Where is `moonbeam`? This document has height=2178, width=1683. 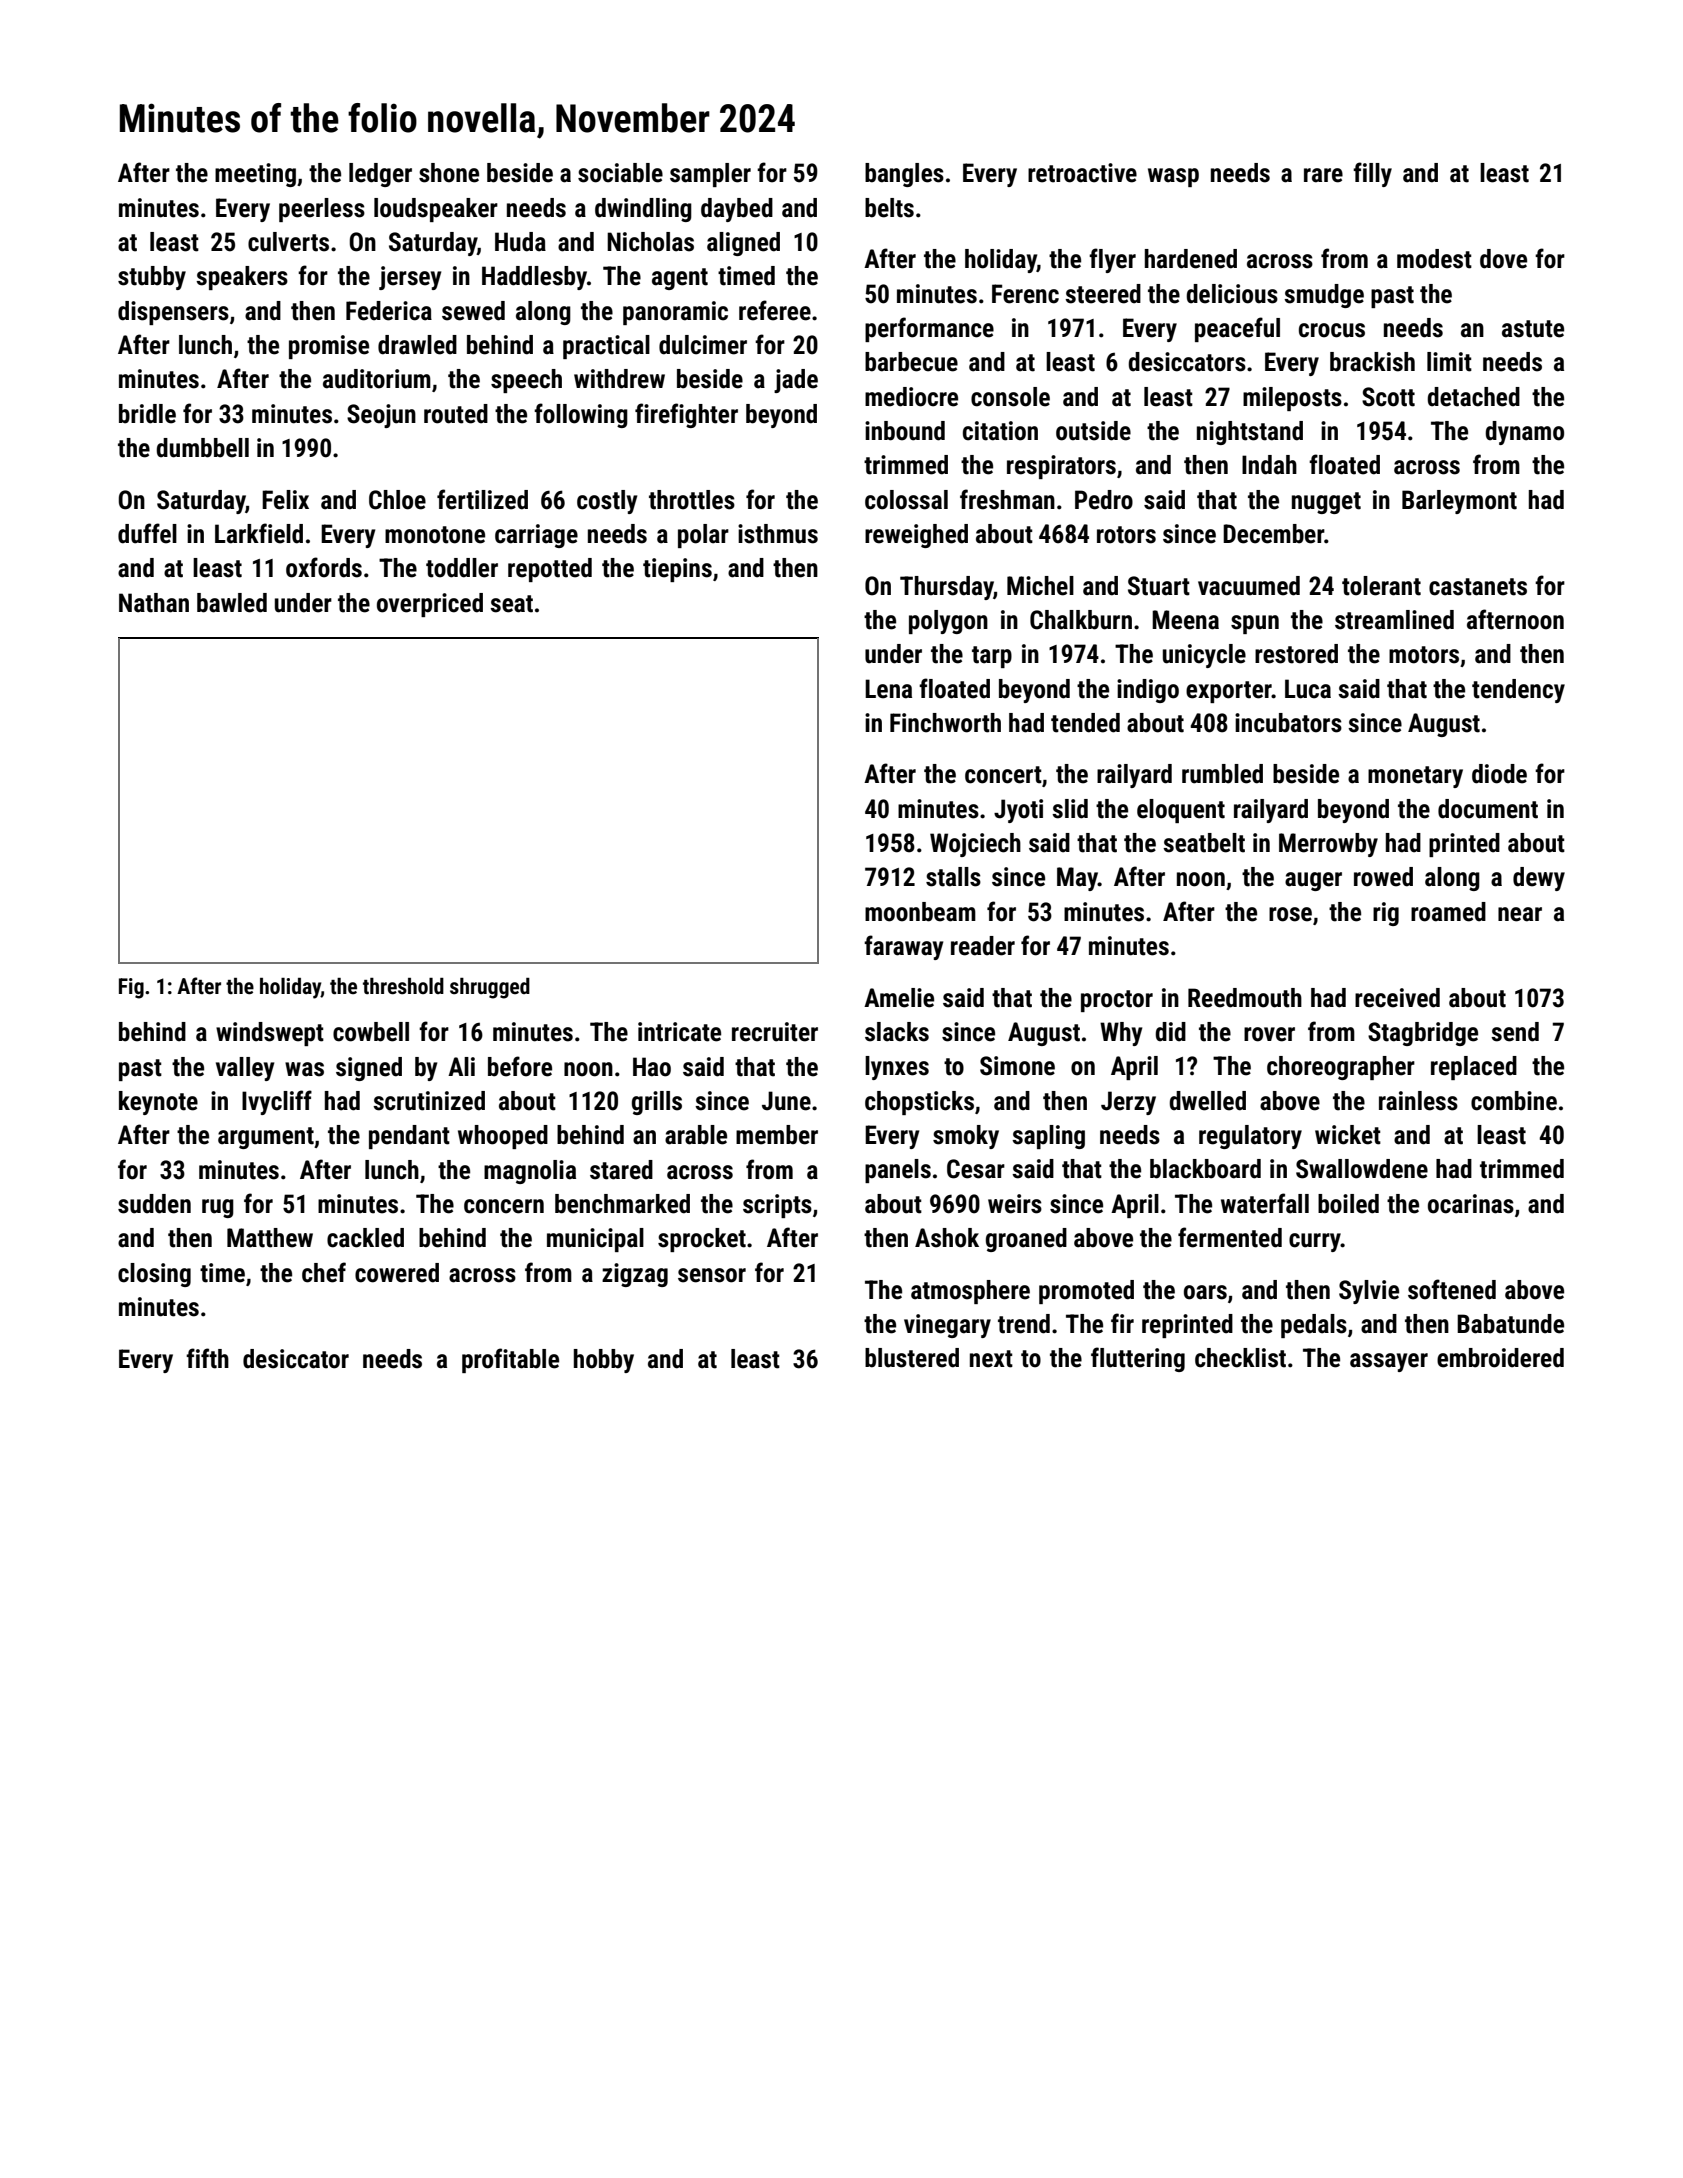
moonbeam is located at coordinates (920, 912).
